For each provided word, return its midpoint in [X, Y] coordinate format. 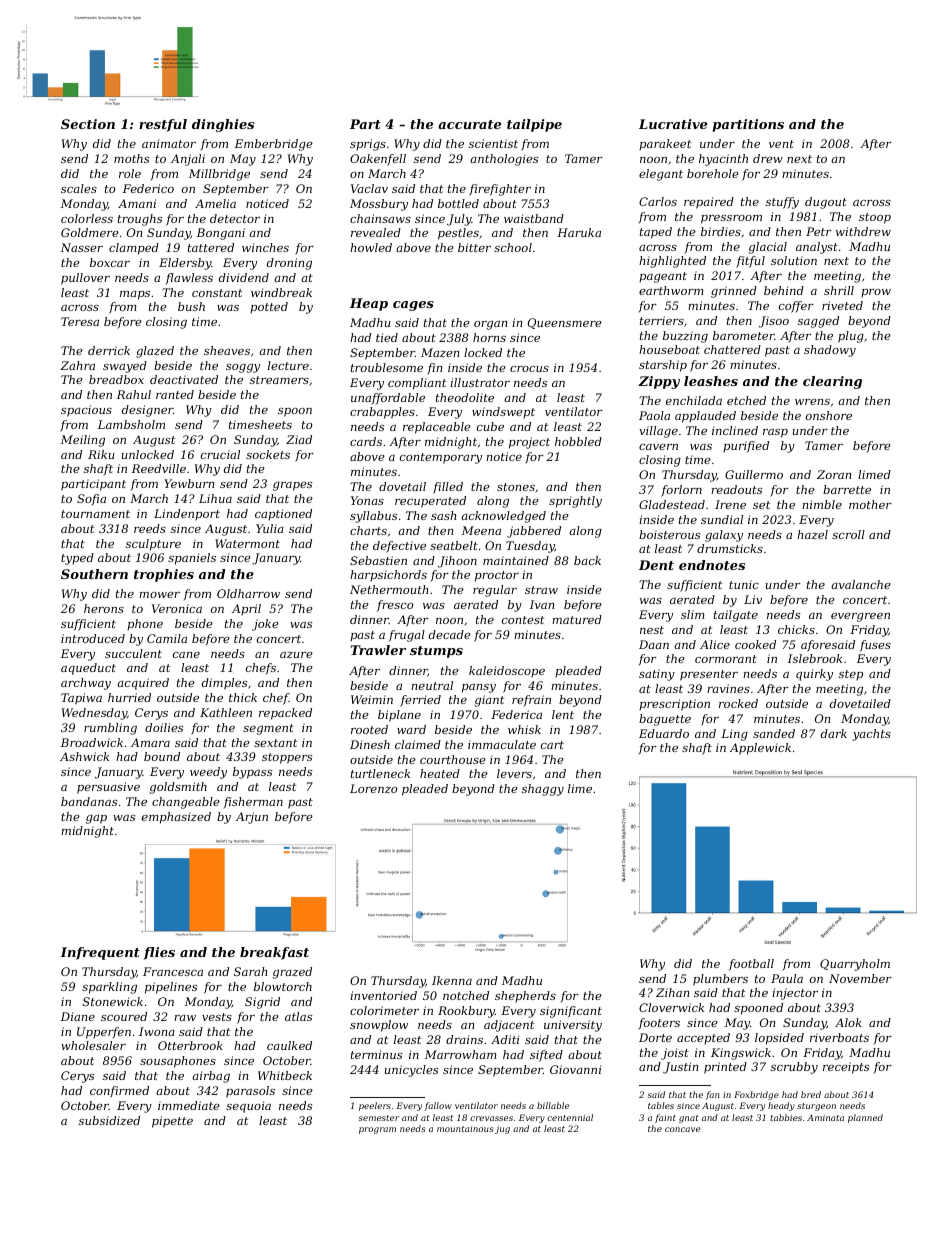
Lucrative [673, 124]
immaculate [502, 744]
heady [781, 1106]
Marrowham [461, 1054]
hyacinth [723, 160]
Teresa [80, 321]
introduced [93, 638]
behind [784, 290]
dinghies [223, 125]
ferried [420, 701]
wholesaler [93, 1045]
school [513, 247]
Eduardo [664, 733]
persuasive [108, 788]
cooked [755, 644]
